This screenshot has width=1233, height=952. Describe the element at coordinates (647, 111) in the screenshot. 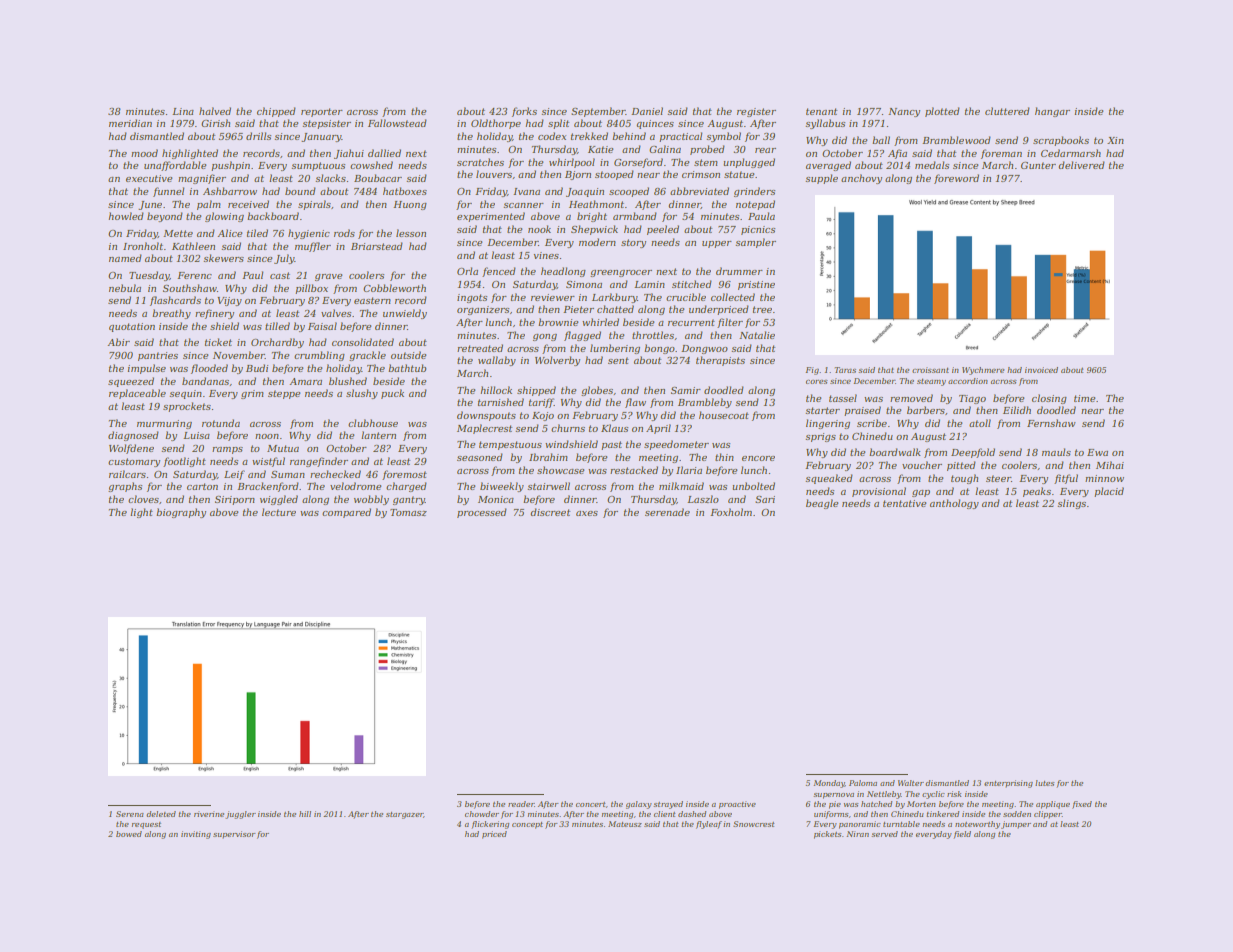

I see `Daniel` at that location.
